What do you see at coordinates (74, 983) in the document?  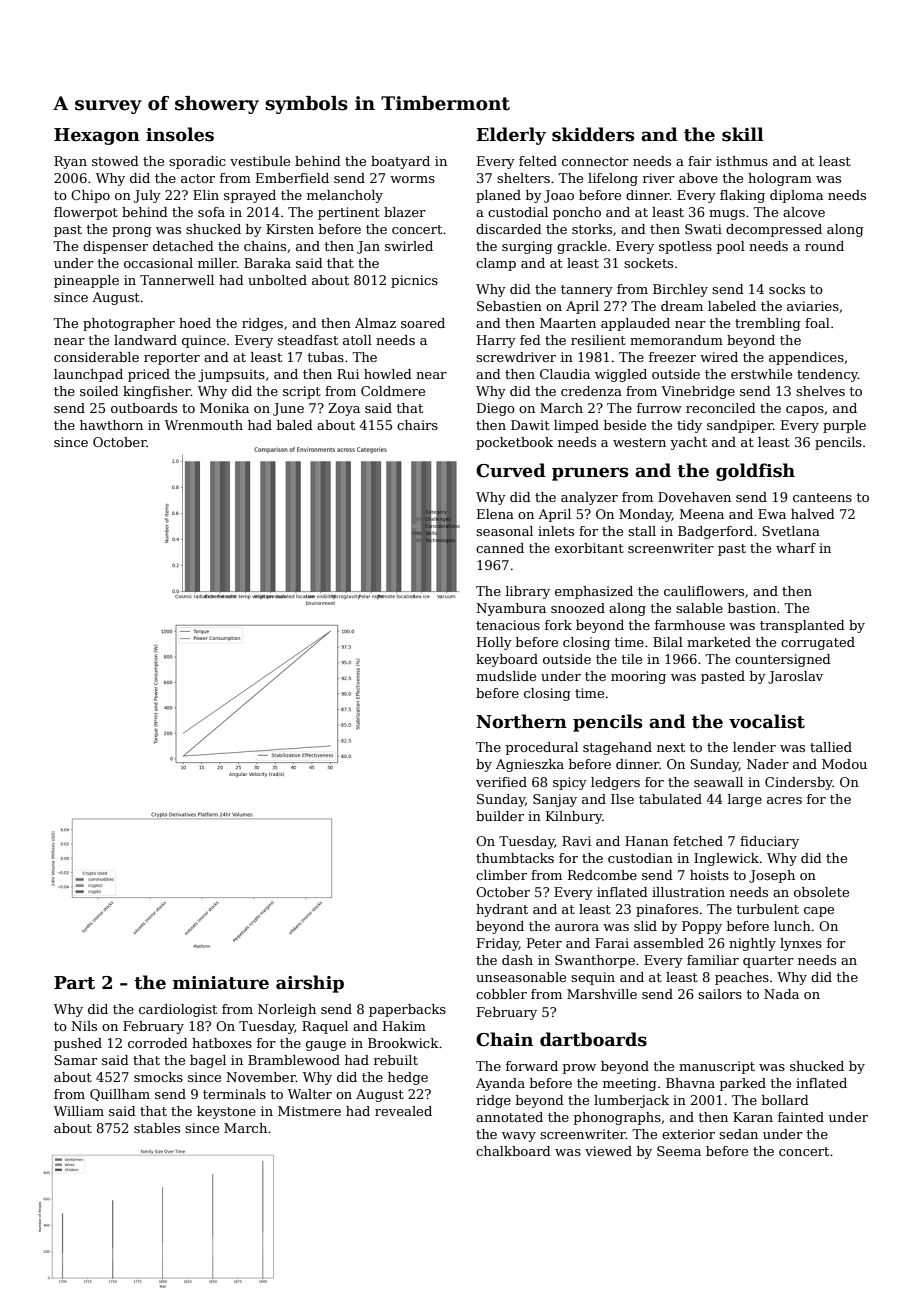 I see `Part` at bounding box center [74, 983].
